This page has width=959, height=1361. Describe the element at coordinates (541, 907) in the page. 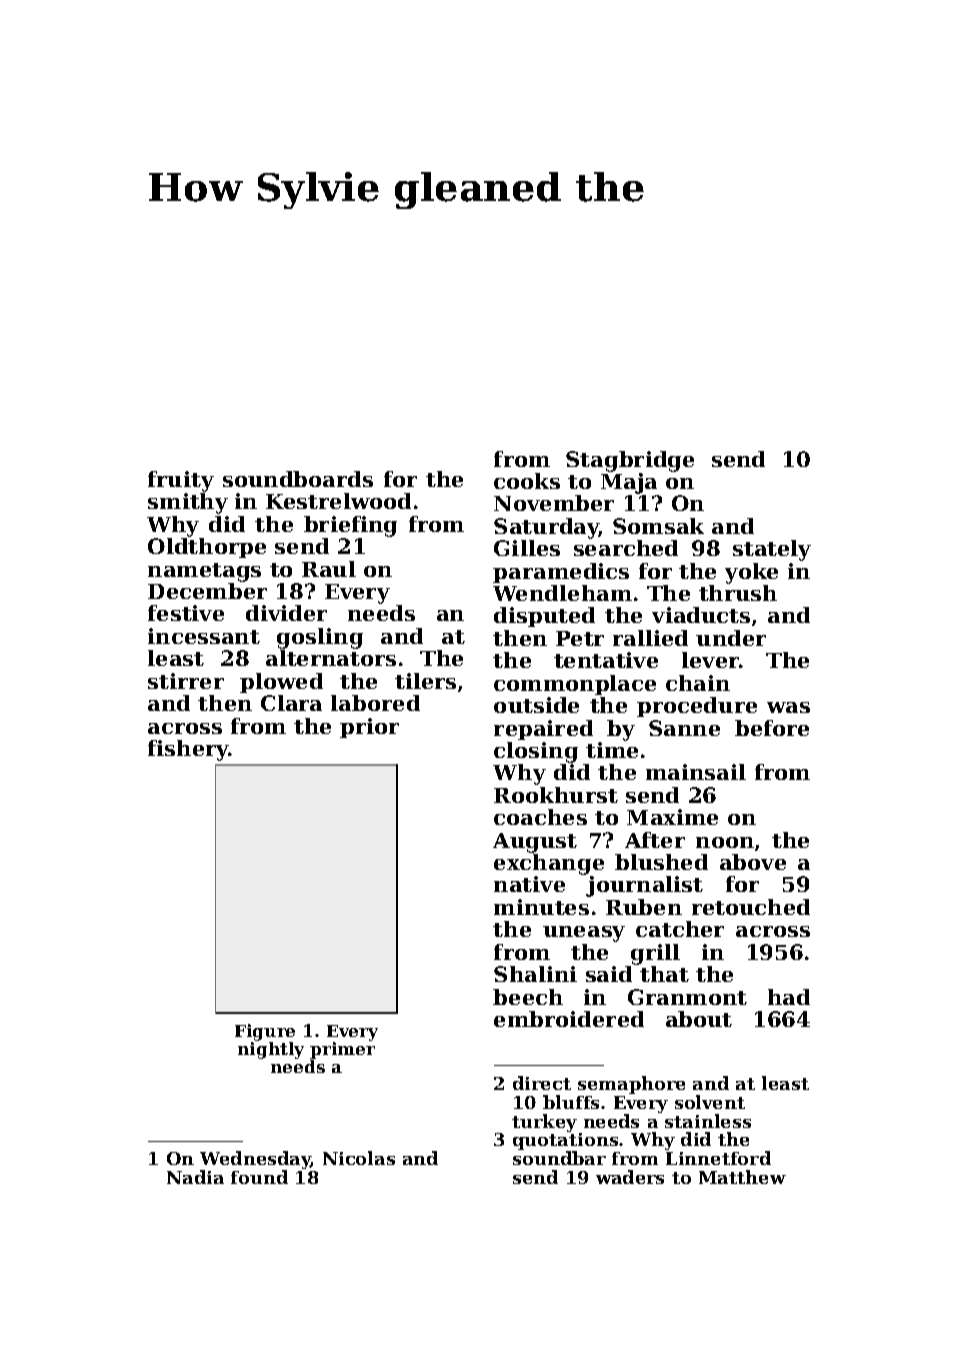

I see `minutes` at that location.
